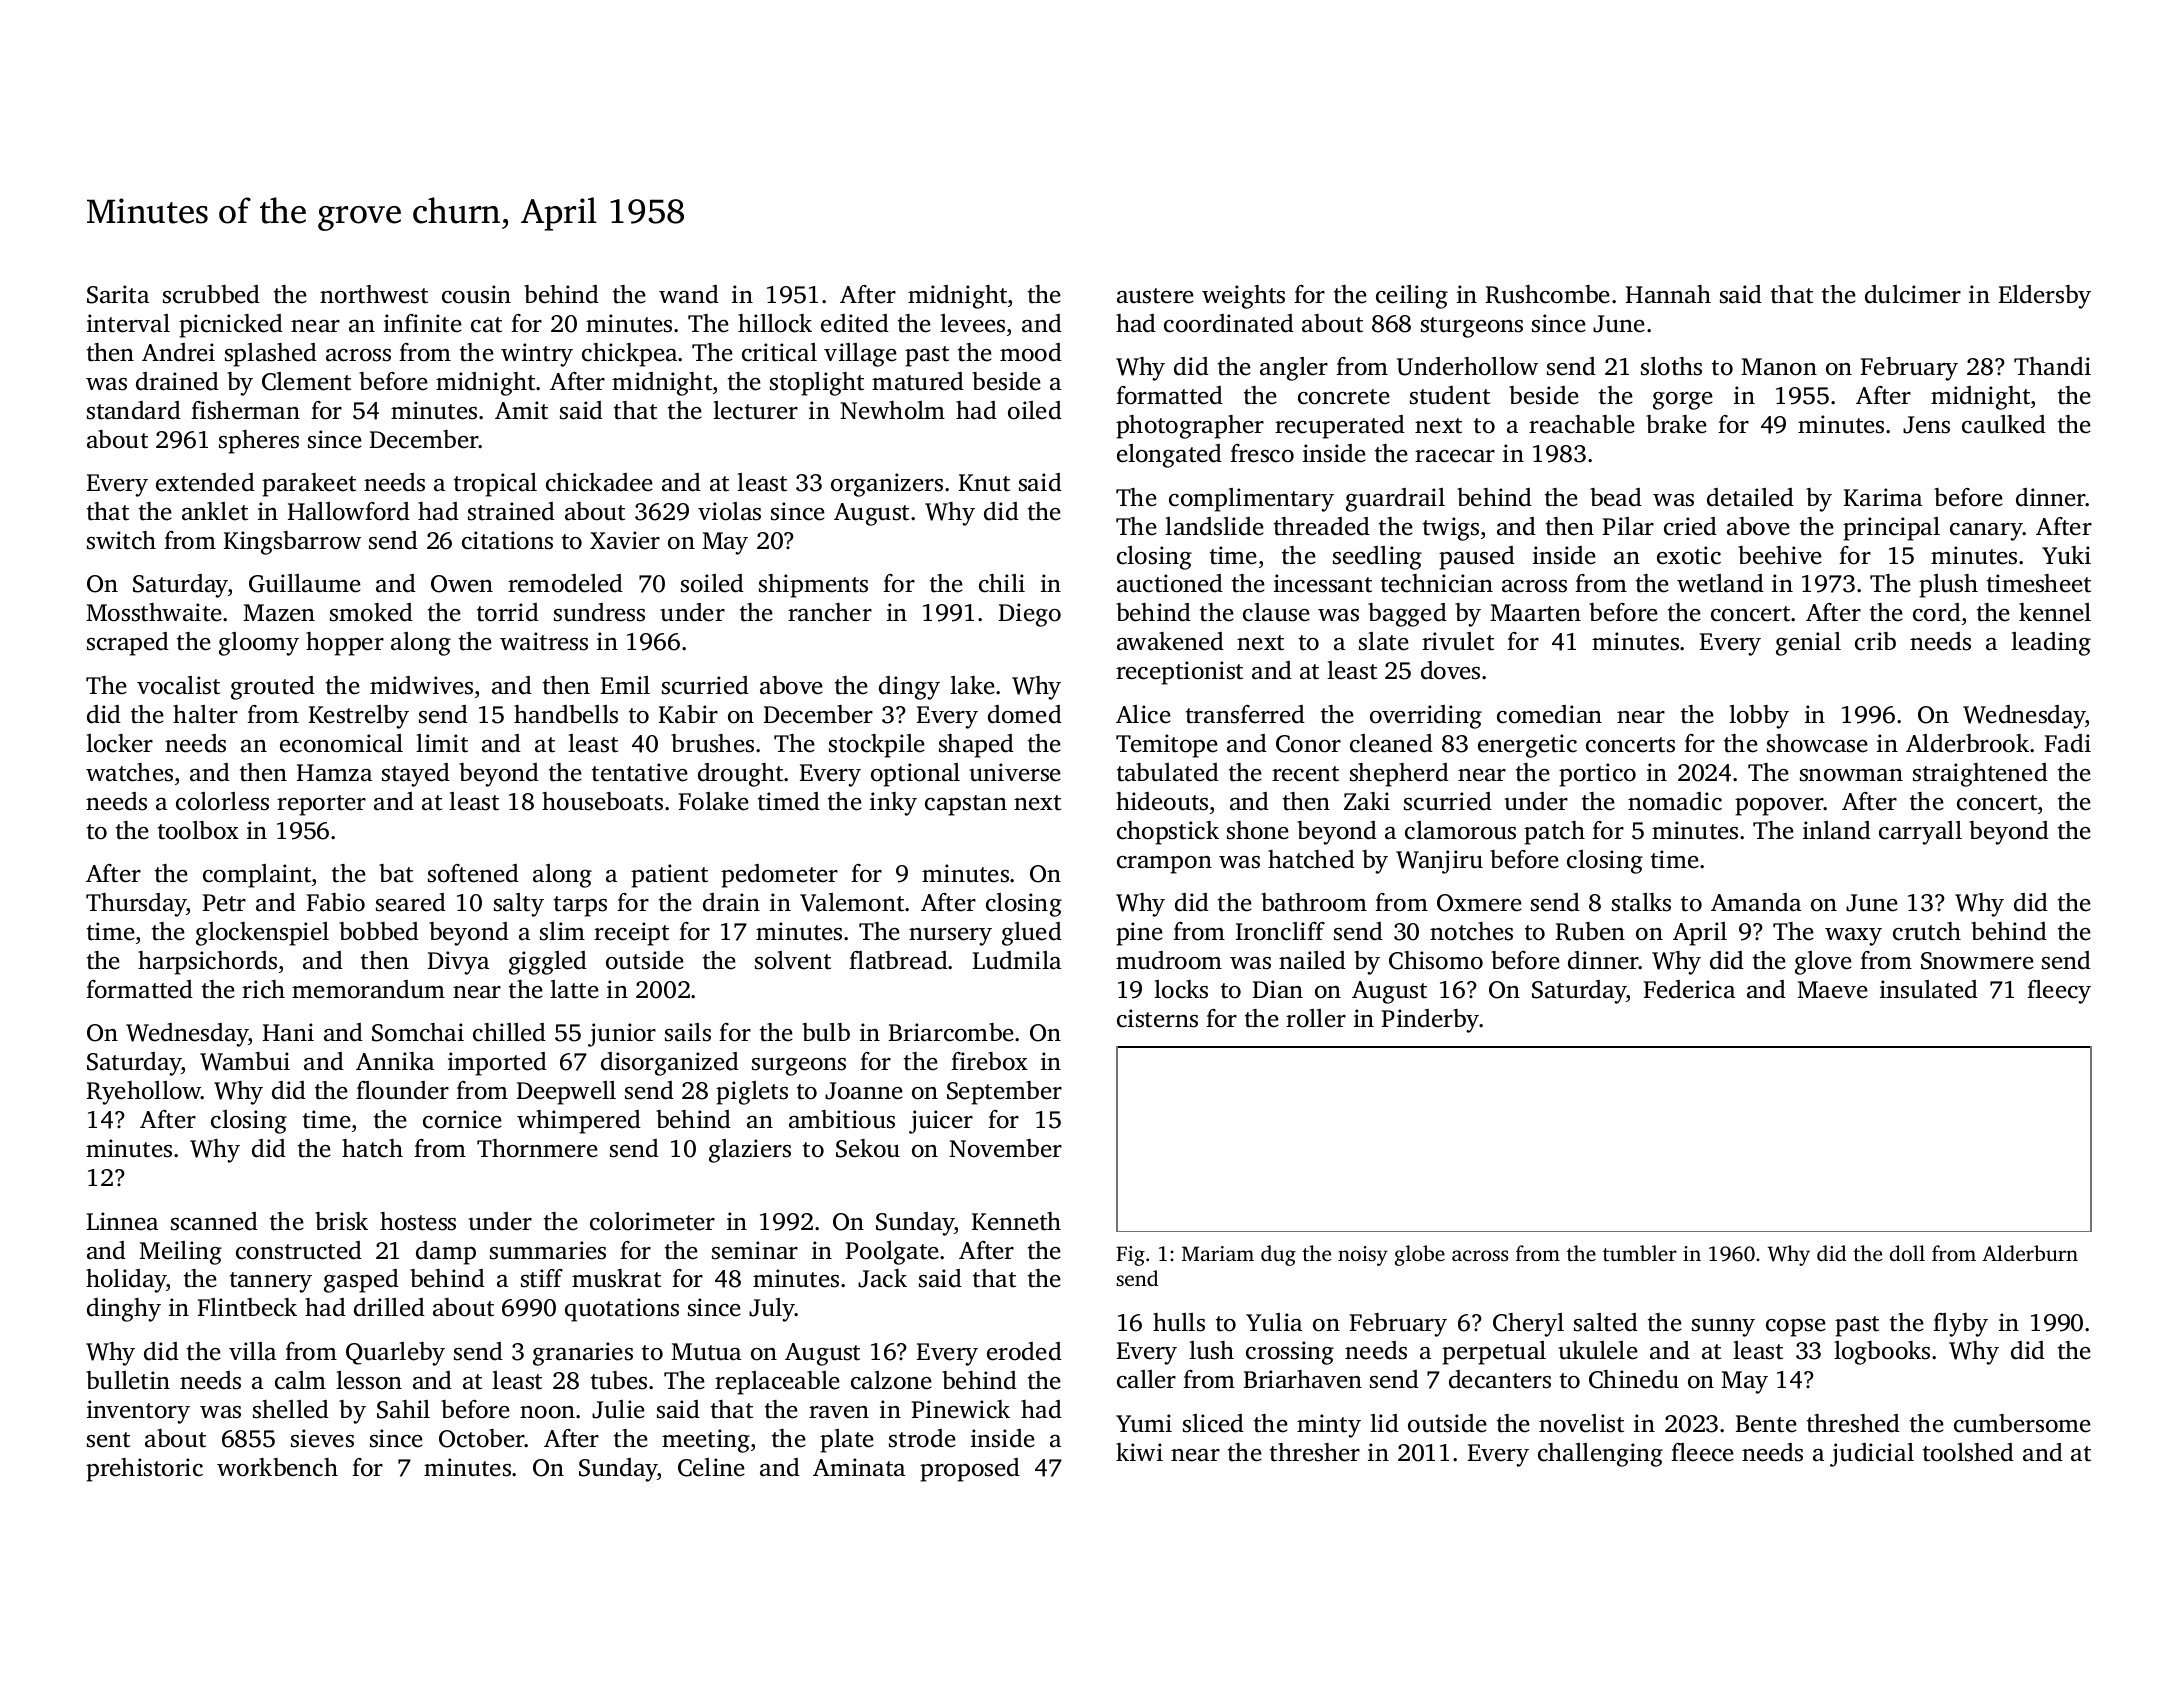  What do you see at coordinates (416, 775) in the screenshot?
I see `stayed` at bounding box center [416, 775].
